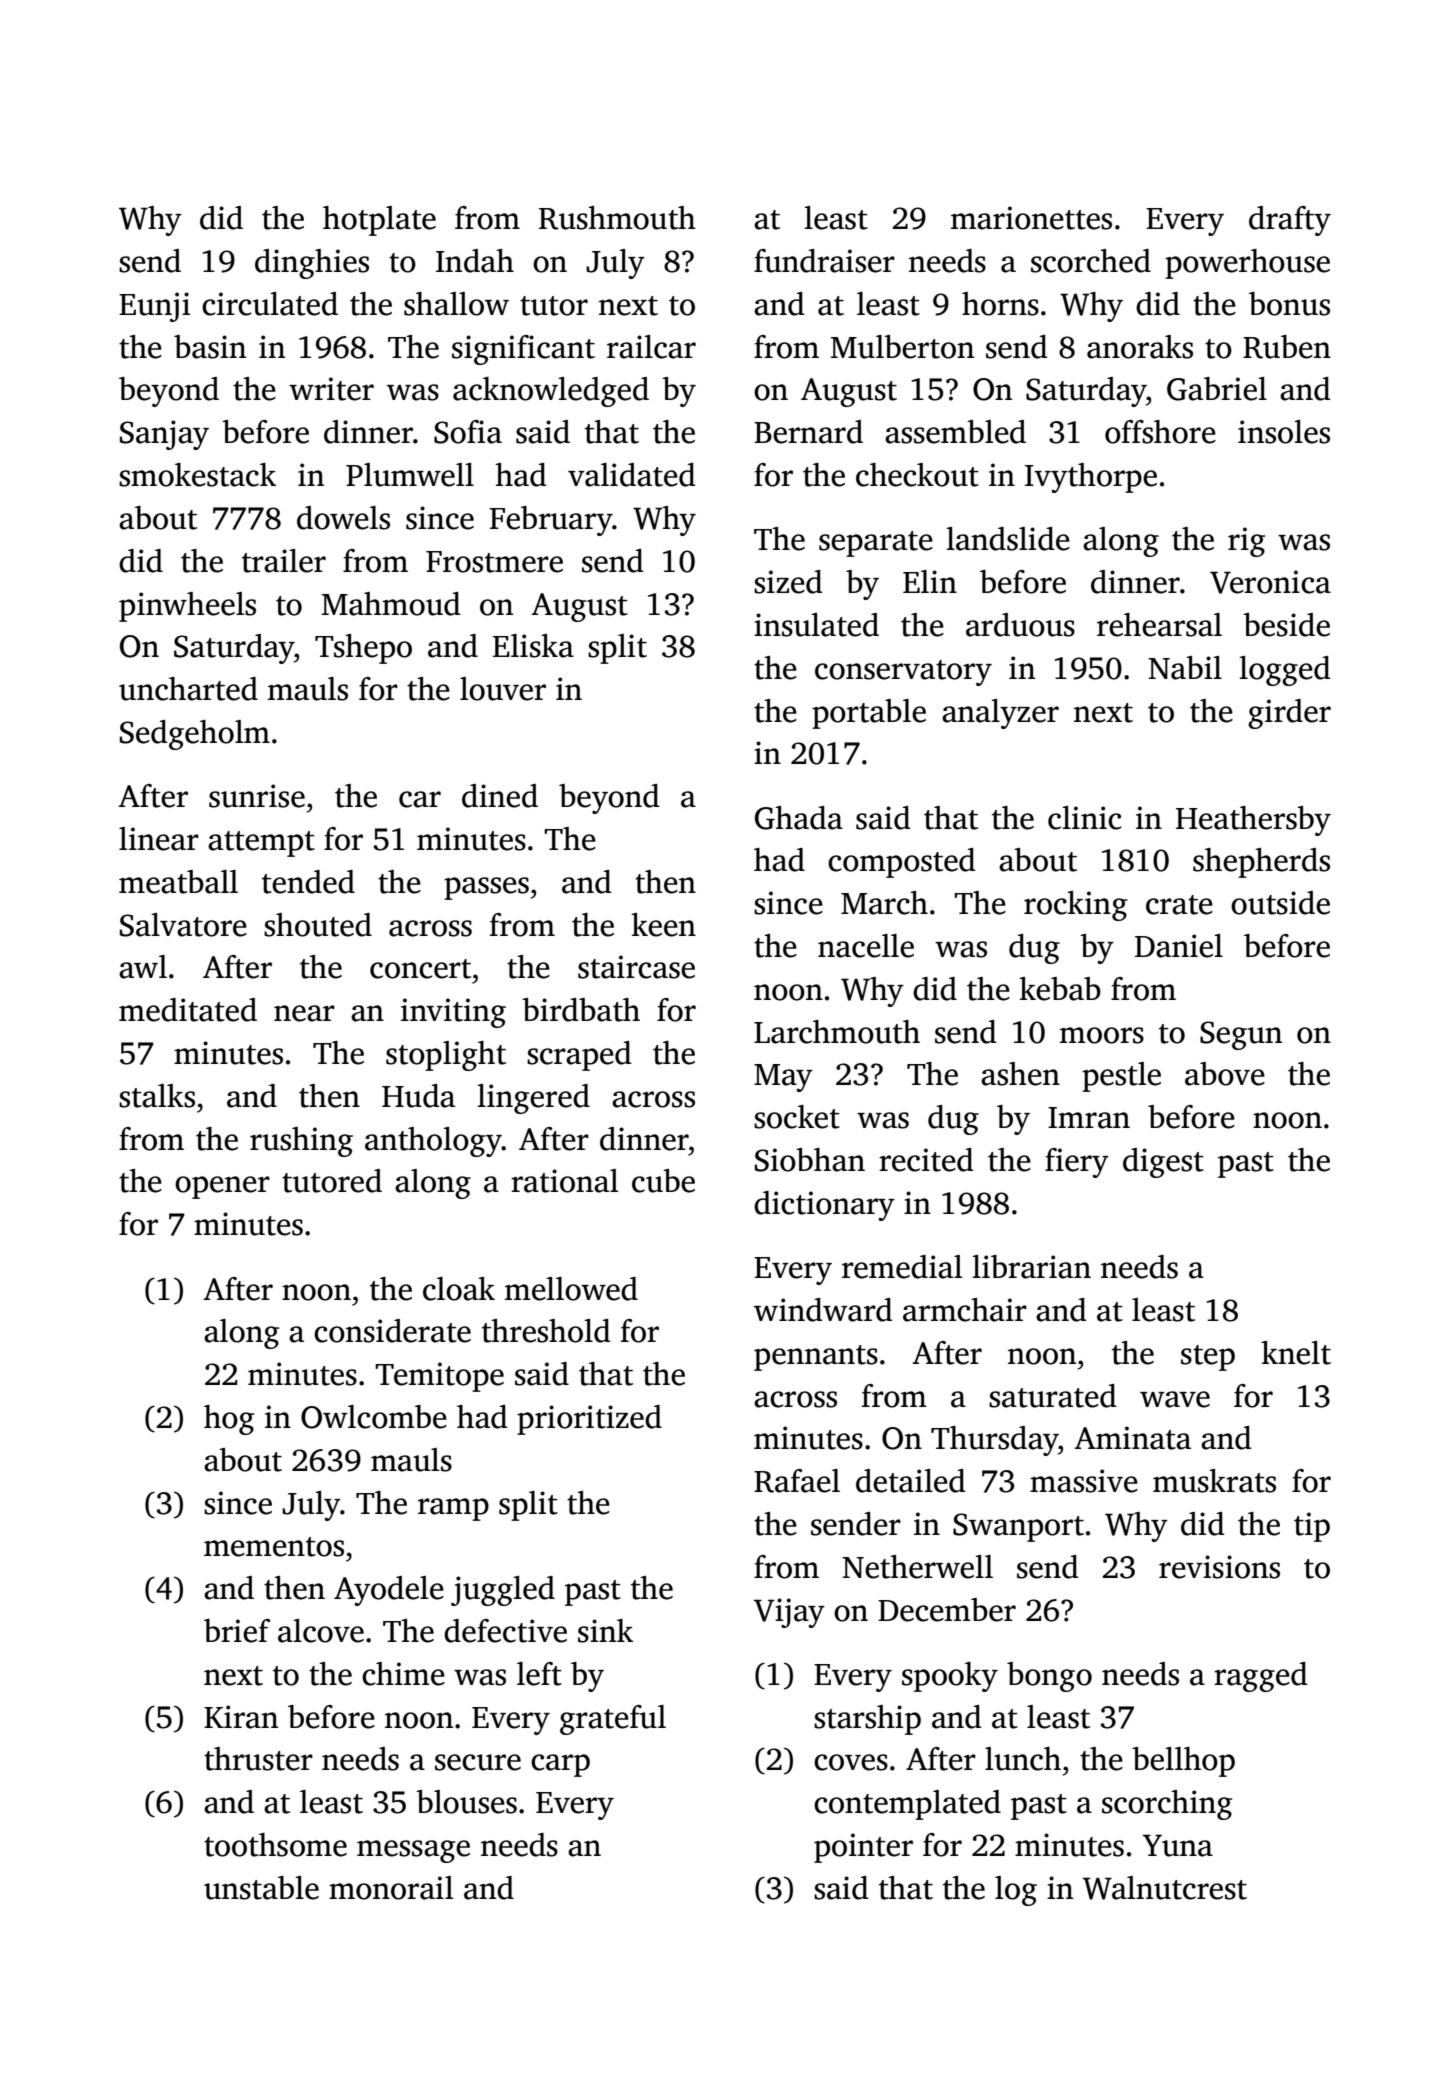  I want to click on pointer, so click(863, 1848).
